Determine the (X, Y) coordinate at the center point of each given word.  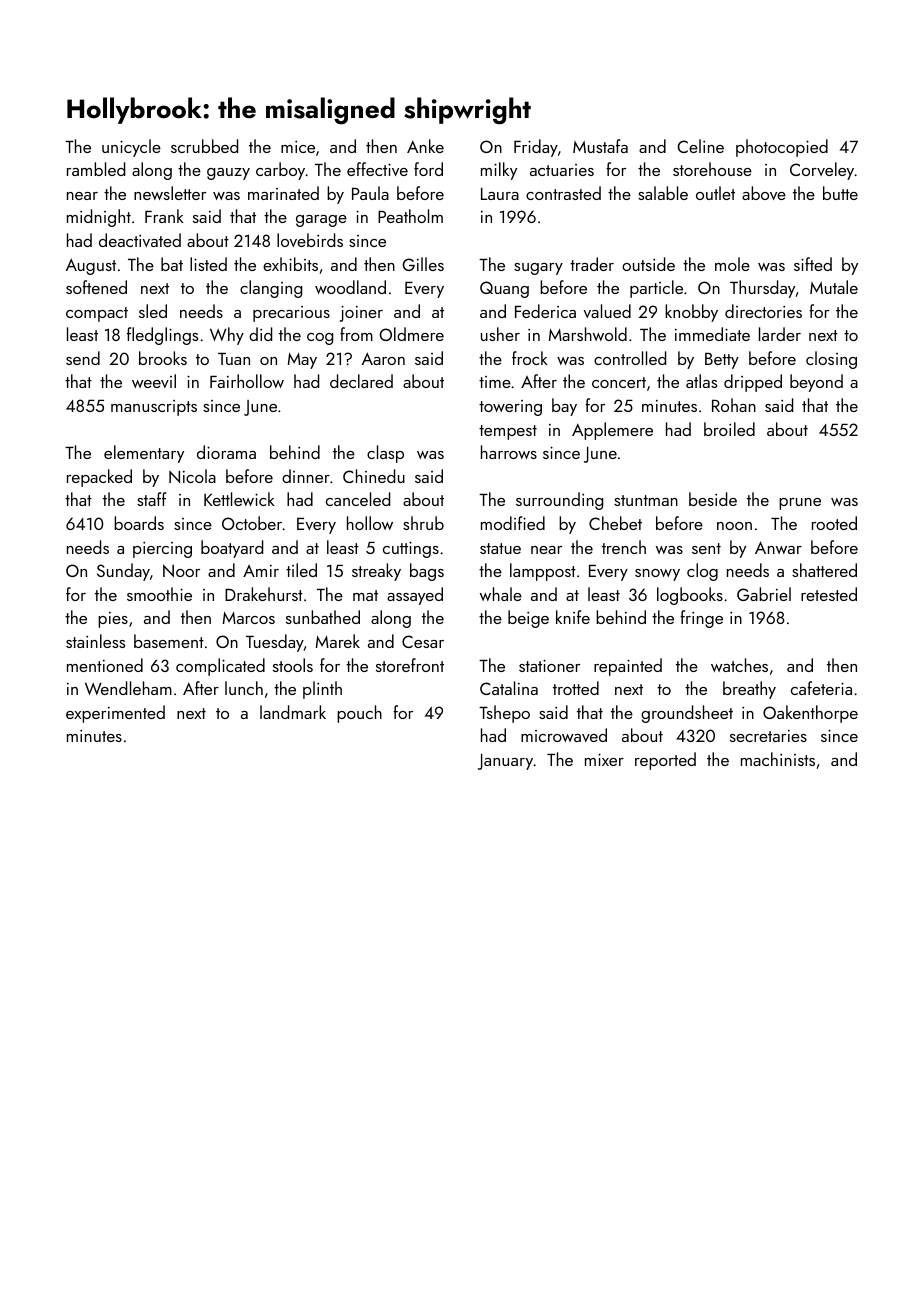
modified (513, 523)
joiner (361, 313)
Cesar (423, 641)
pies (113, 620)
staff (151, 499)
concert (619, 382)
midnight (99, 218)
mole (732, 264)
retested (829, 594)
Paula (370, 193)
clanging (271, 289)
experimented (115, 714)
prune (800, 504)
